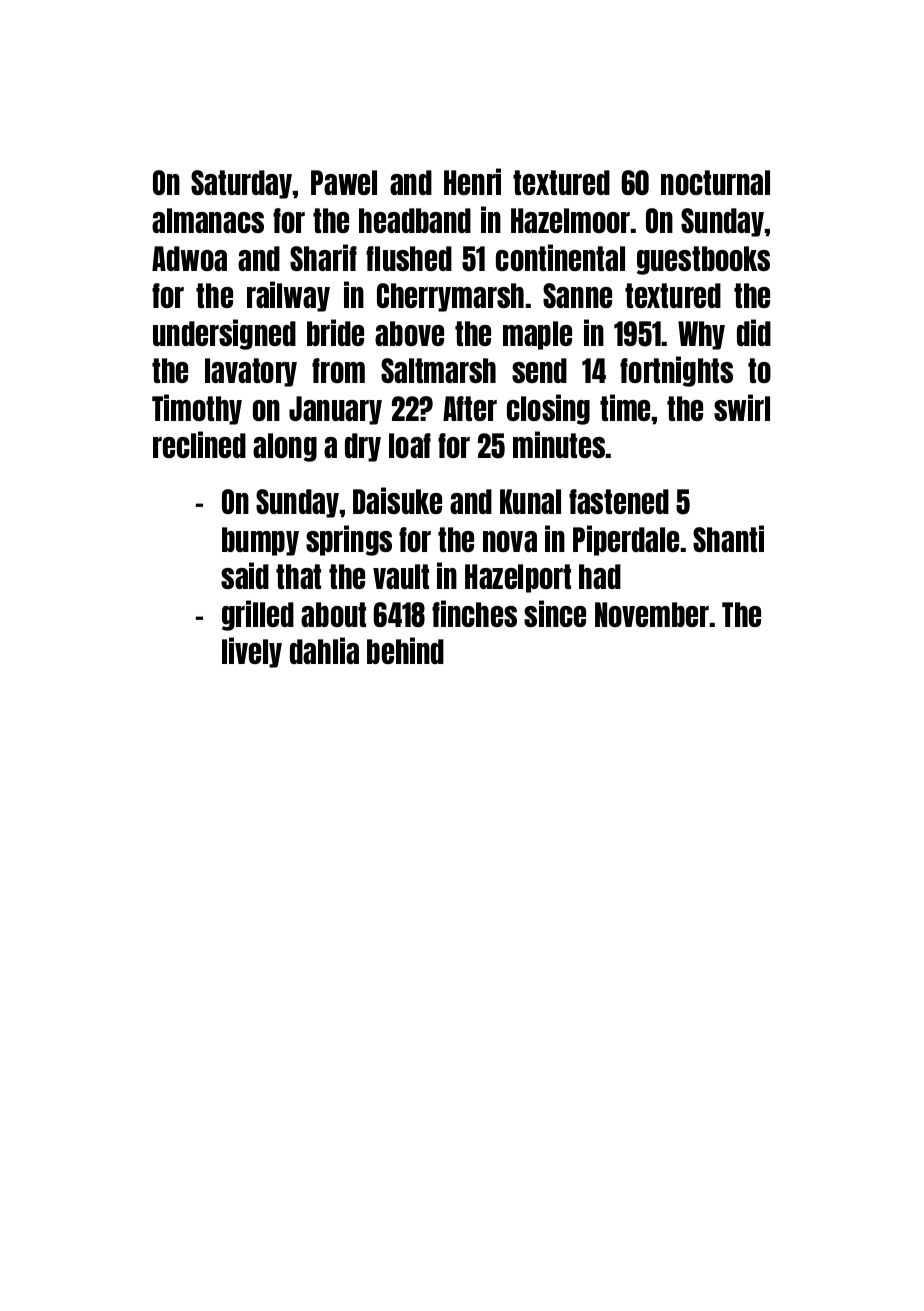  I want to click on Shanti, so click(728, 538).
